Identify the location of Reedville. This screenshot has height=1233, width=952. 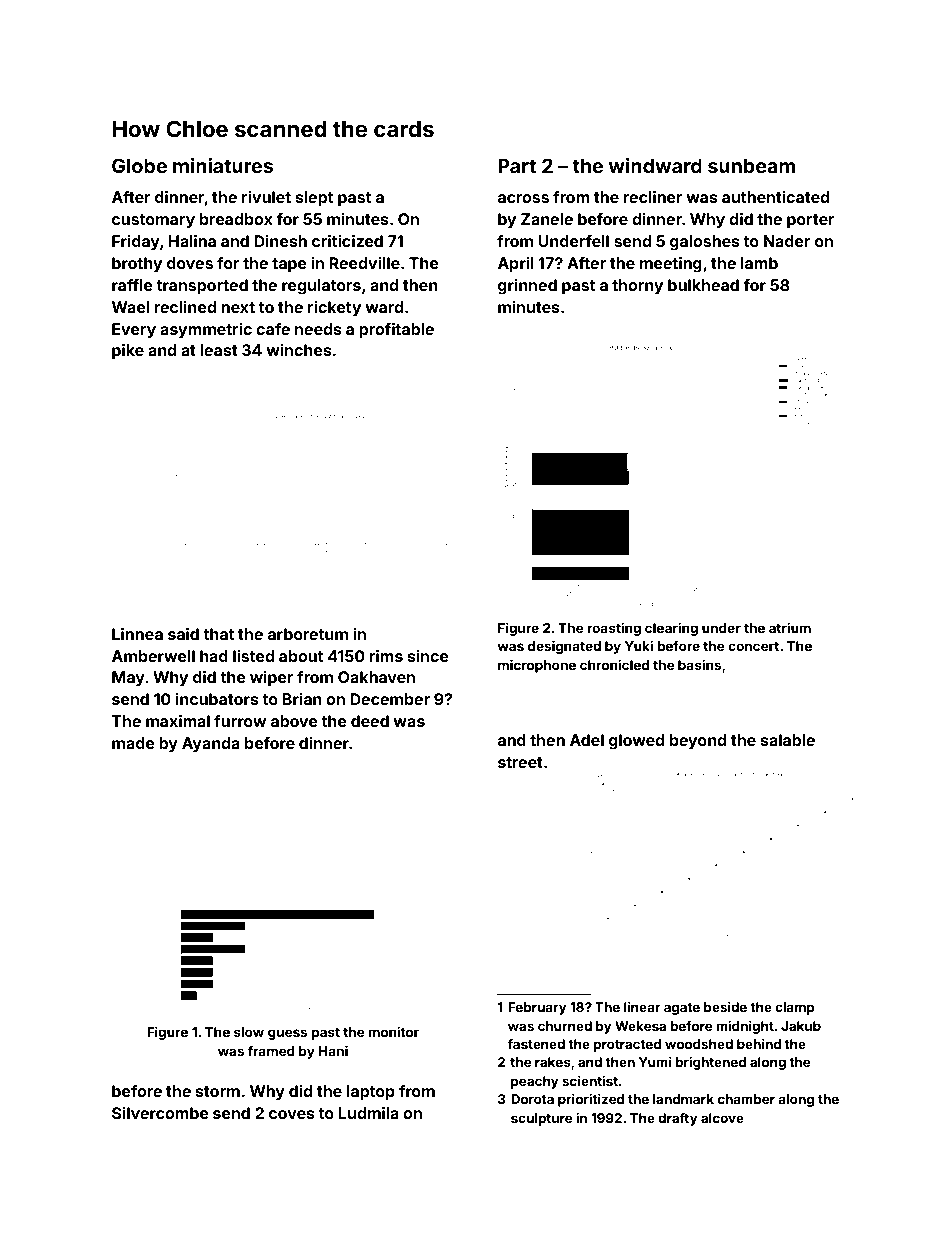
(364, 263).
